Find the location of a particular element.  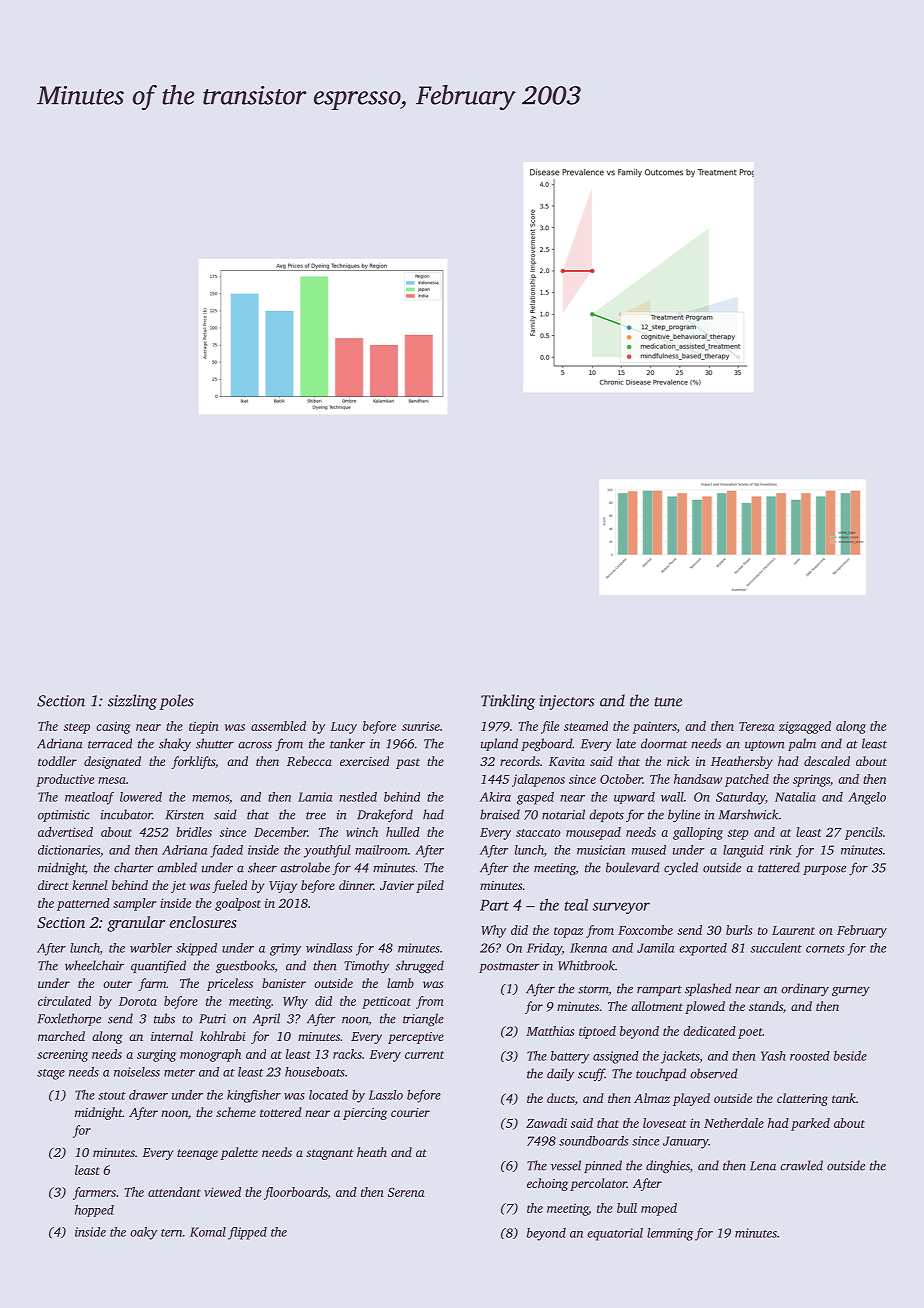

petticoat is located at coordinates (386, 1002).
